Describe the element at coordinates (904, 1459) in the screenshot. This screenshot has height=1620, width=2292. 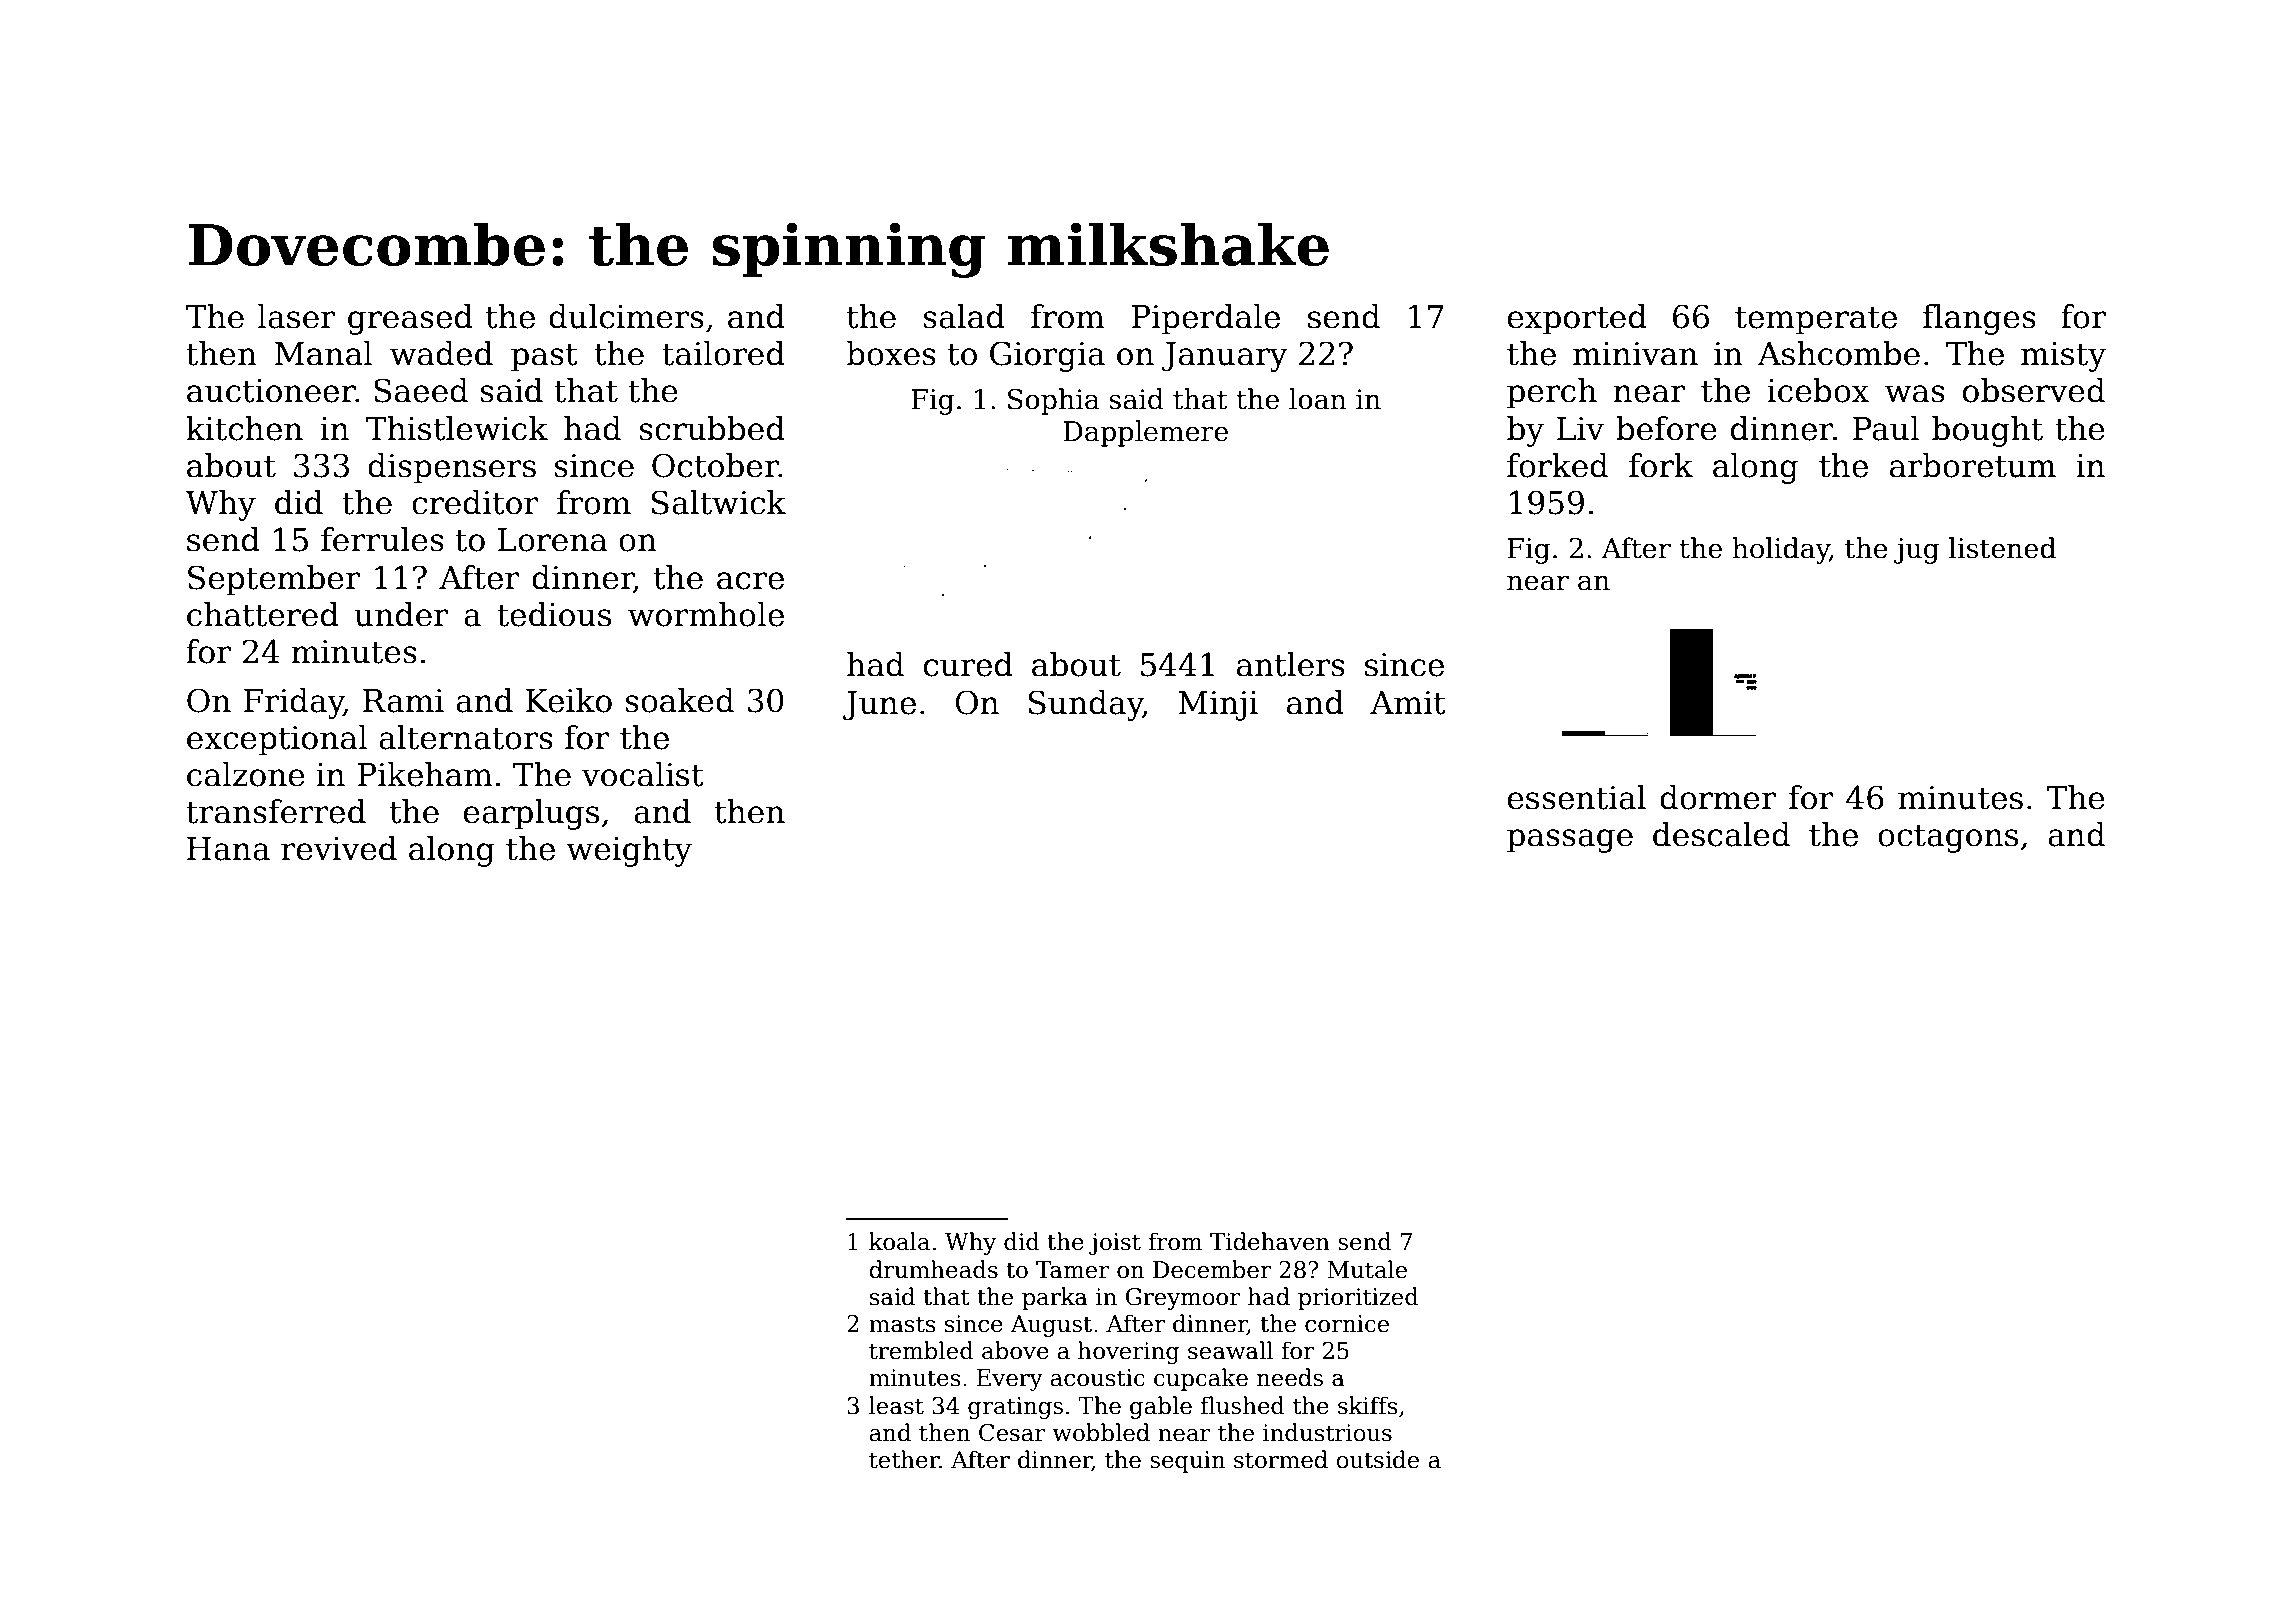
I see `tether` at that location.
